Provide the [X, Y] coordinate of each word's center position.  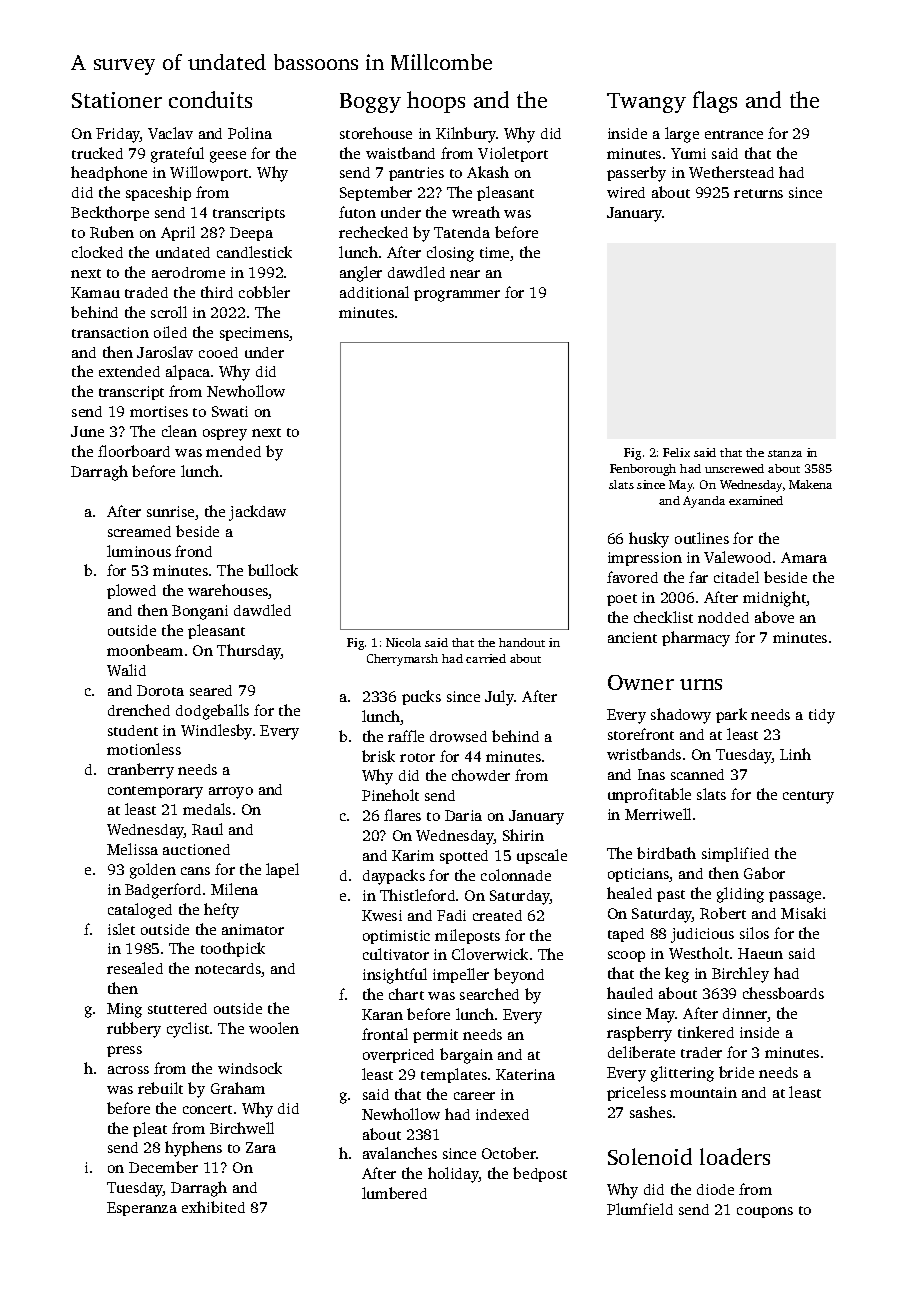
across [128, 1070]
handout [522, 642]
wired [626, 192]
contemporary [155, 792]
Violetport [513, 154]
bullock [273, 570]
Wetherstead [731, 172]
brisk [378, 756]
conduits [210, 99]
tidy [822, 716]
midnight [775, 599]
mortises [159, 411]
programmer [457, 296]
